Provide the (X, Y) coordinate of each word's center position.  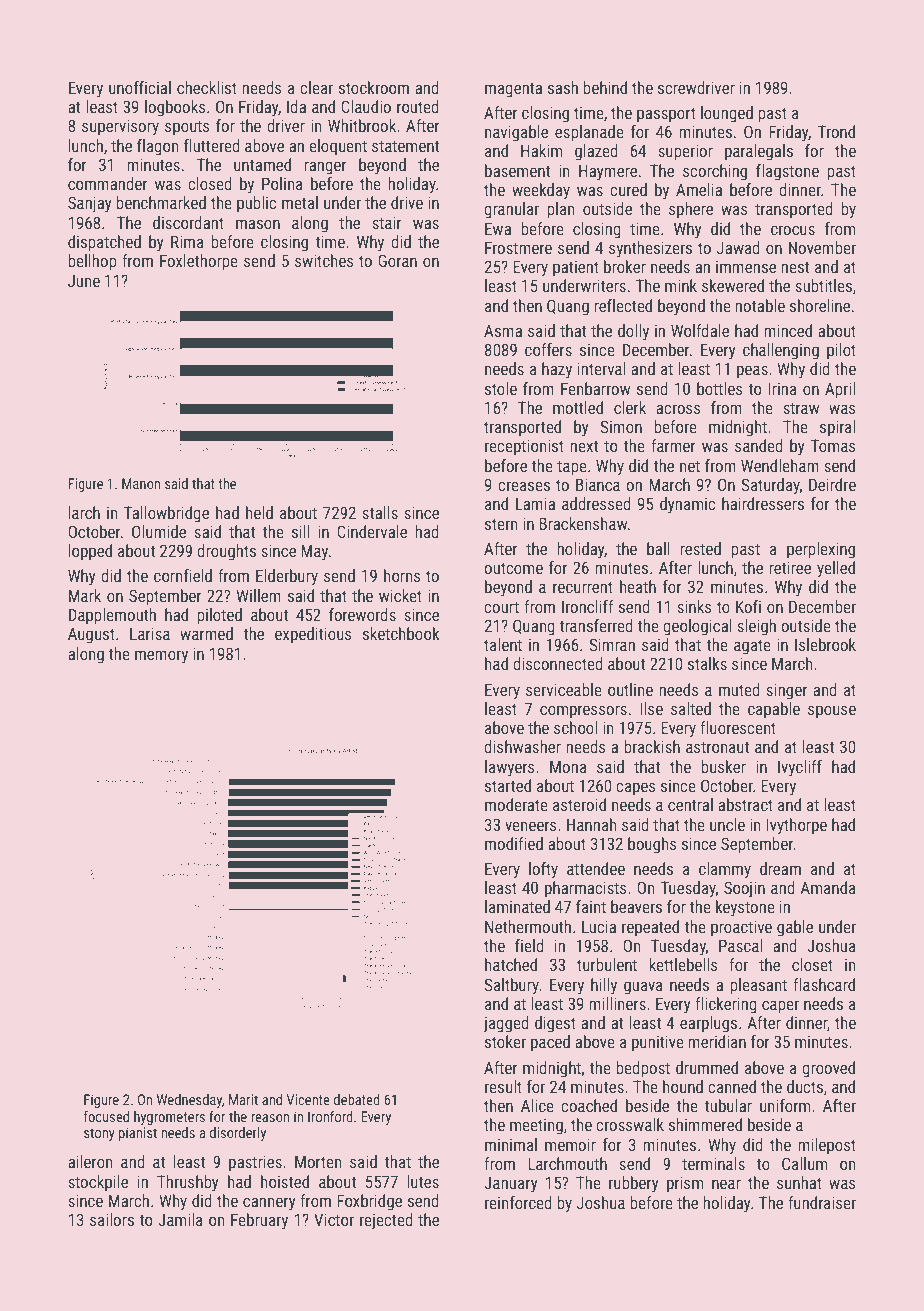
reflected (623, 305)
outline (630, 689)
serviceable (564, 689)
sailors (112, 1219)
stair (387, 222)
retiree (790, 567)
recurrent (583, 587)
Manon (141, 483)
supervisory (120, 127)
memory (161, 657)
